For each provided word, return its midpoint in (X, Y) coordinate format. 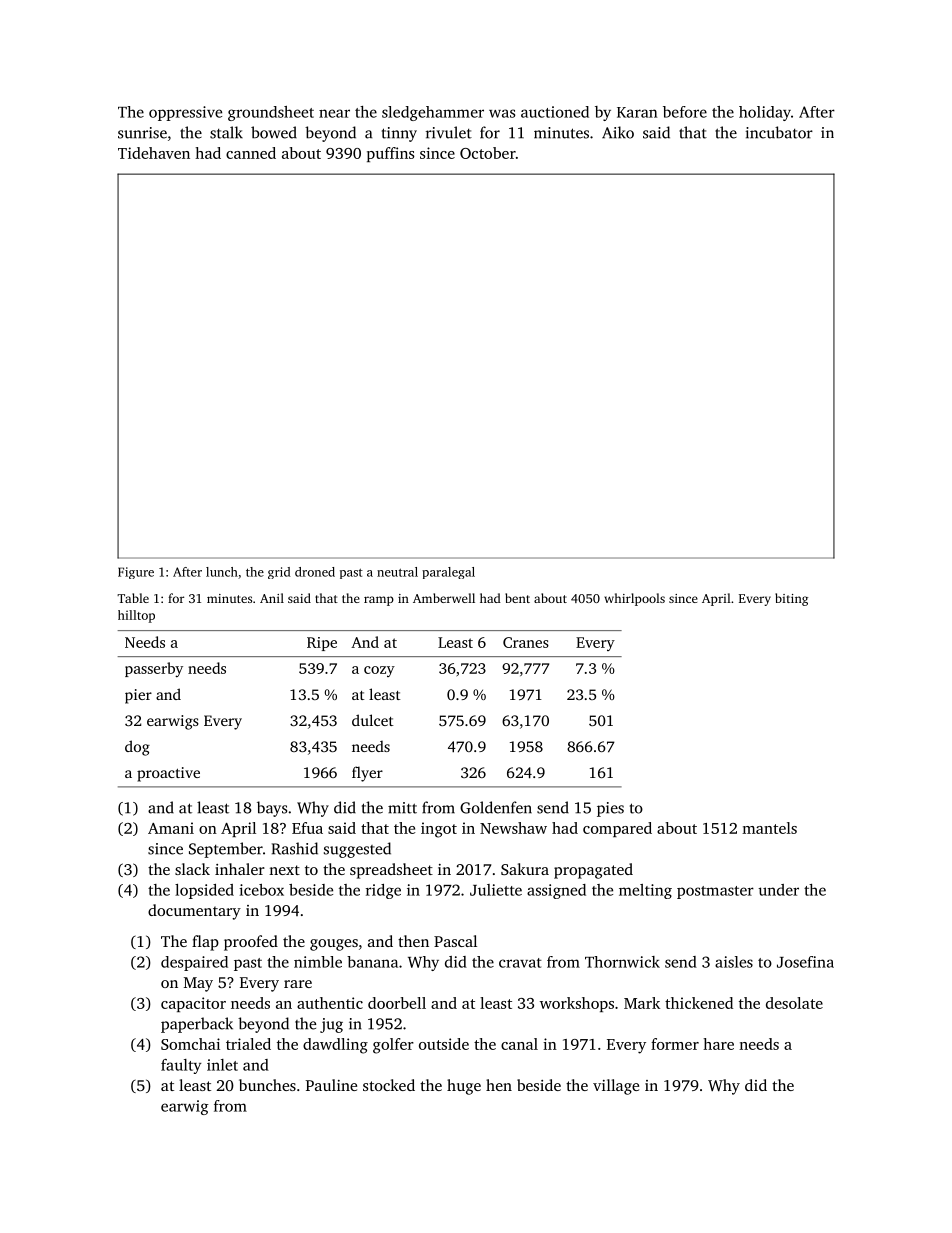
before (685, 112)
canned (251, 153)
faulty (181, 1066)
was (502, 113)
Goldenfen (496, 807)
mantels (769, 828)
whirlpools (634, 599)
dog (137, 748)
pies (610, 809)
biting (791, 599)
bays (272, 809)
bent (517, 598)
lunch (222, 572)
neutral (397, 572)
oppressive (185, 113)
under (778, 890)
